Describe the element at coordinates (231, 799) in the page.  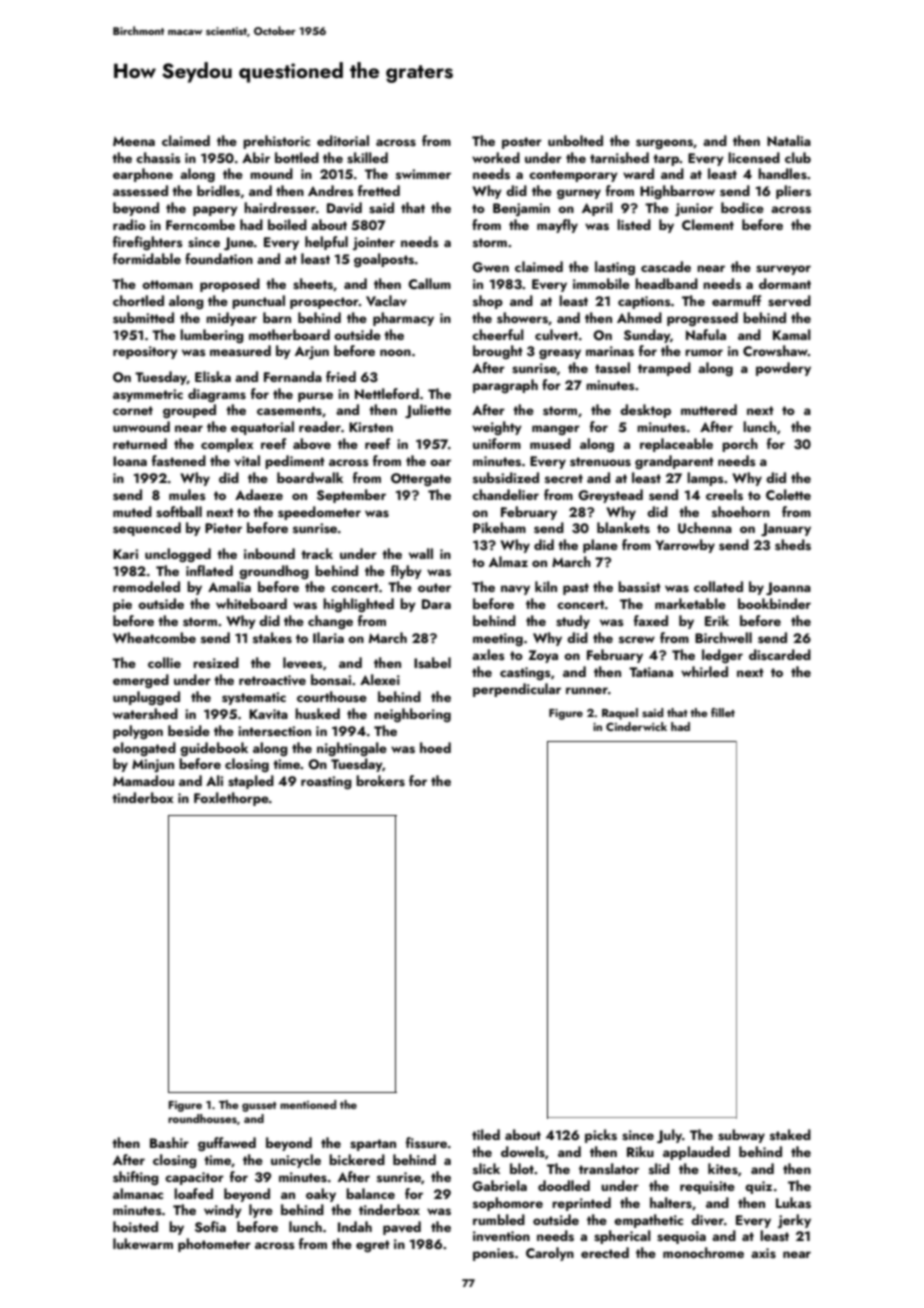
I see `Foxlethorpe` at that location.
